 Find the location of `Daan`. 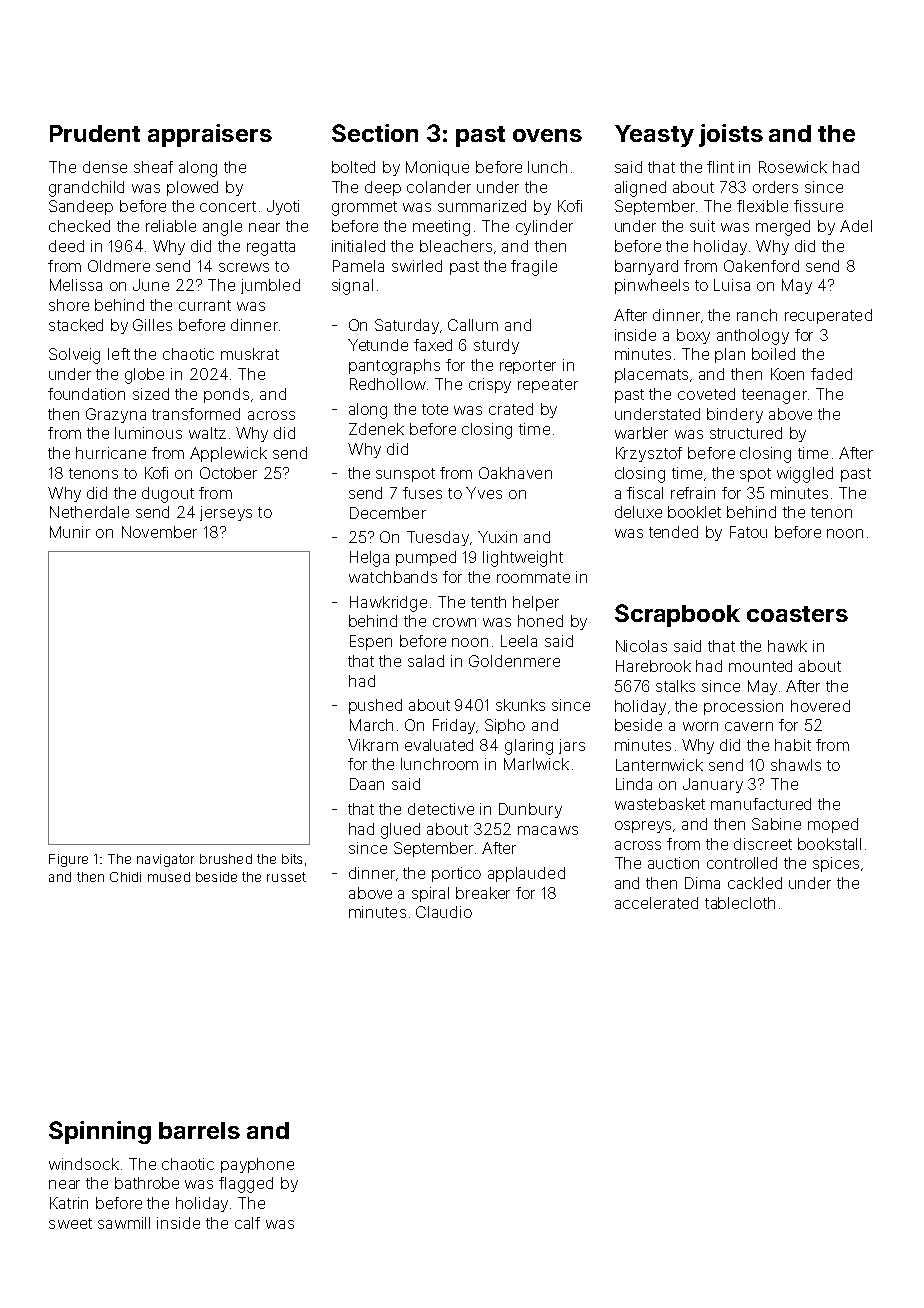

Daan is located at coordinates (367, 784).
